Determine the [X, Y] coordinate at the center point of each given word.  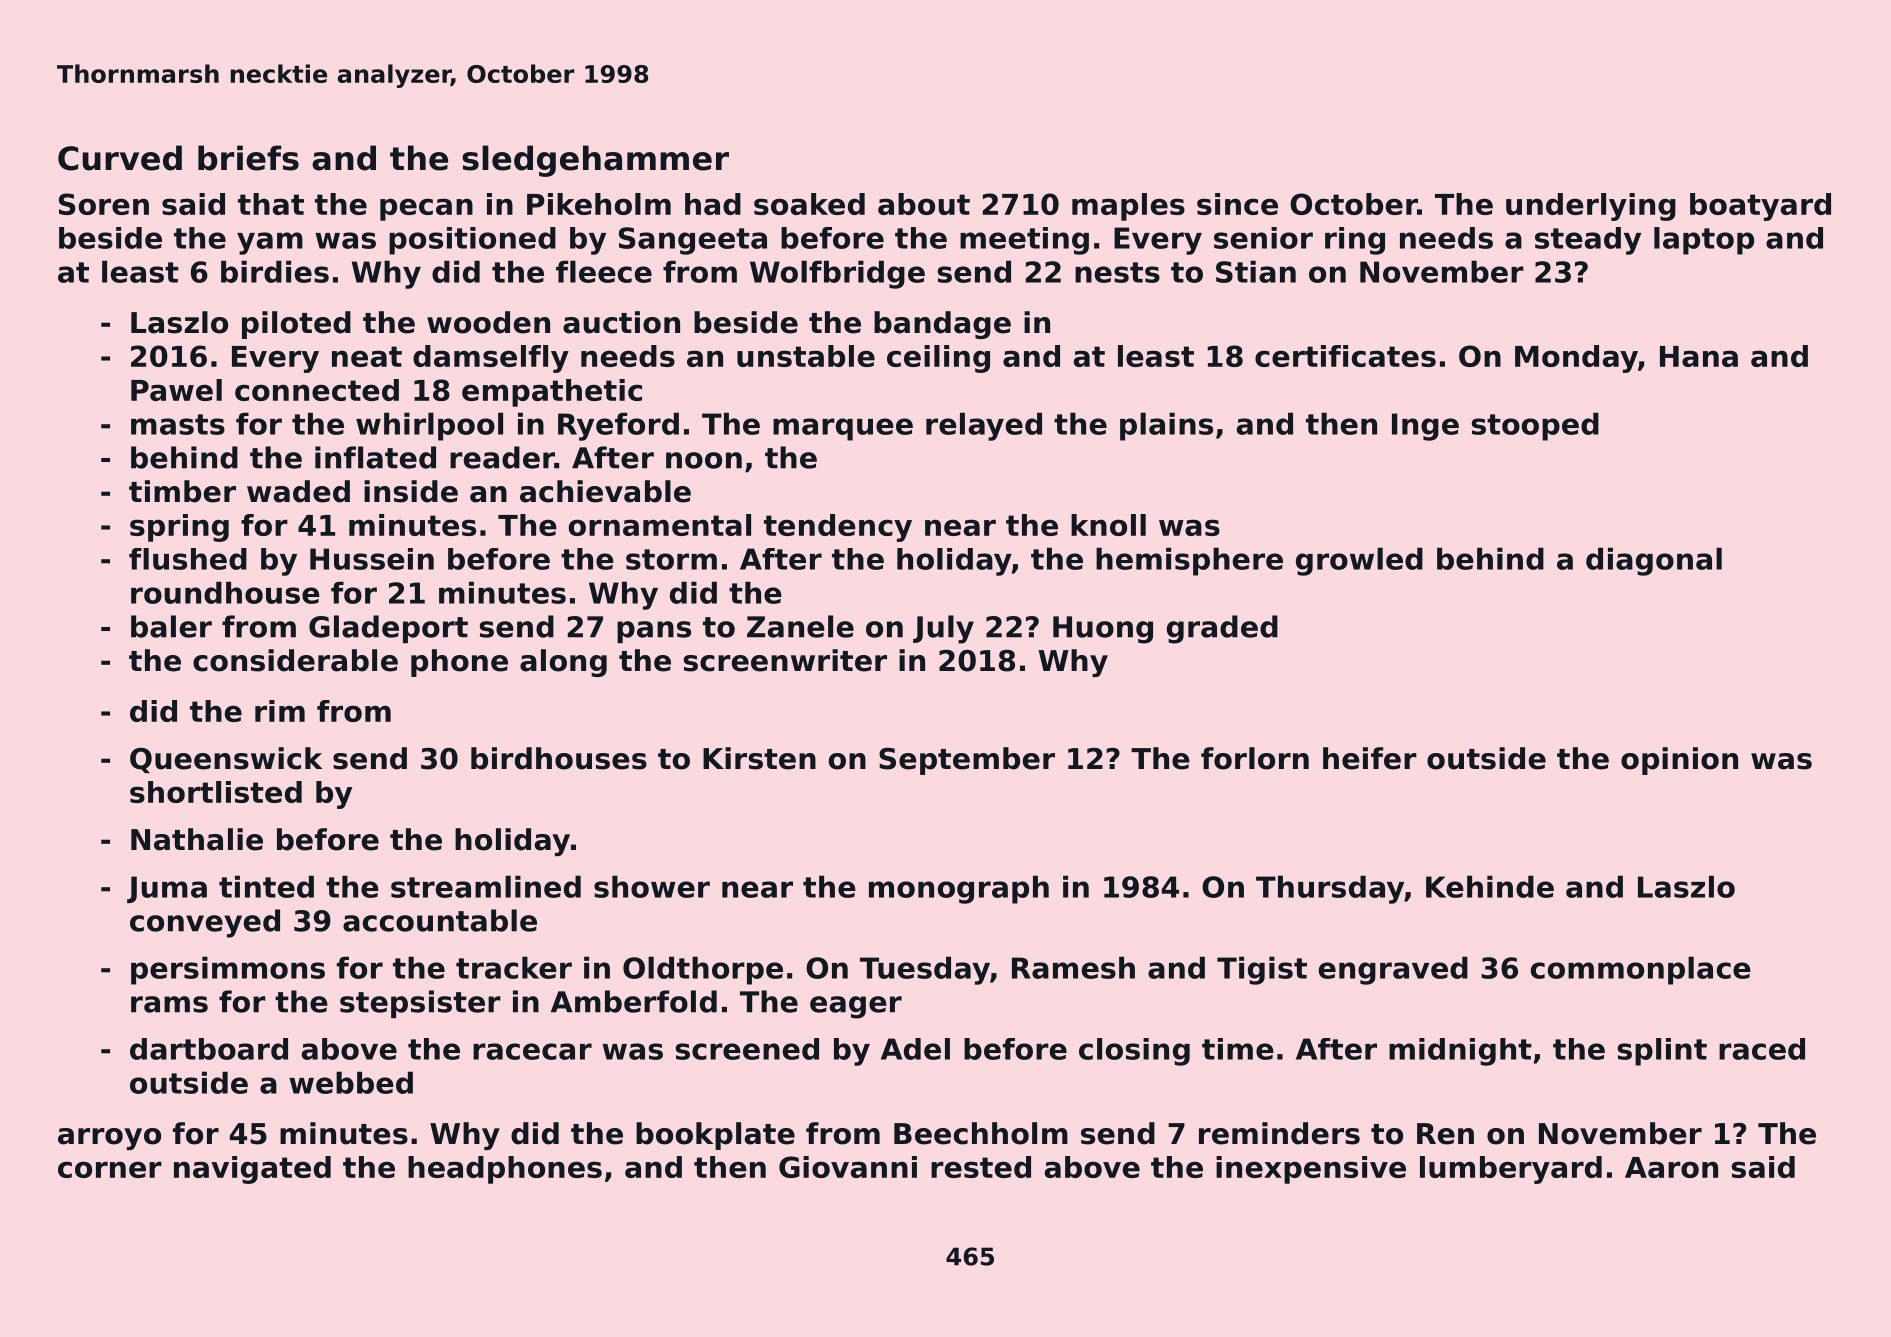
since [1237, 204]
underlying [1591, 207]
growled [1359, 561]
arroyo [109, 1139]
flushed [188, 559]
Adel [915, 1049]
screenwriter [785, 660]
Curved [120, 158]
